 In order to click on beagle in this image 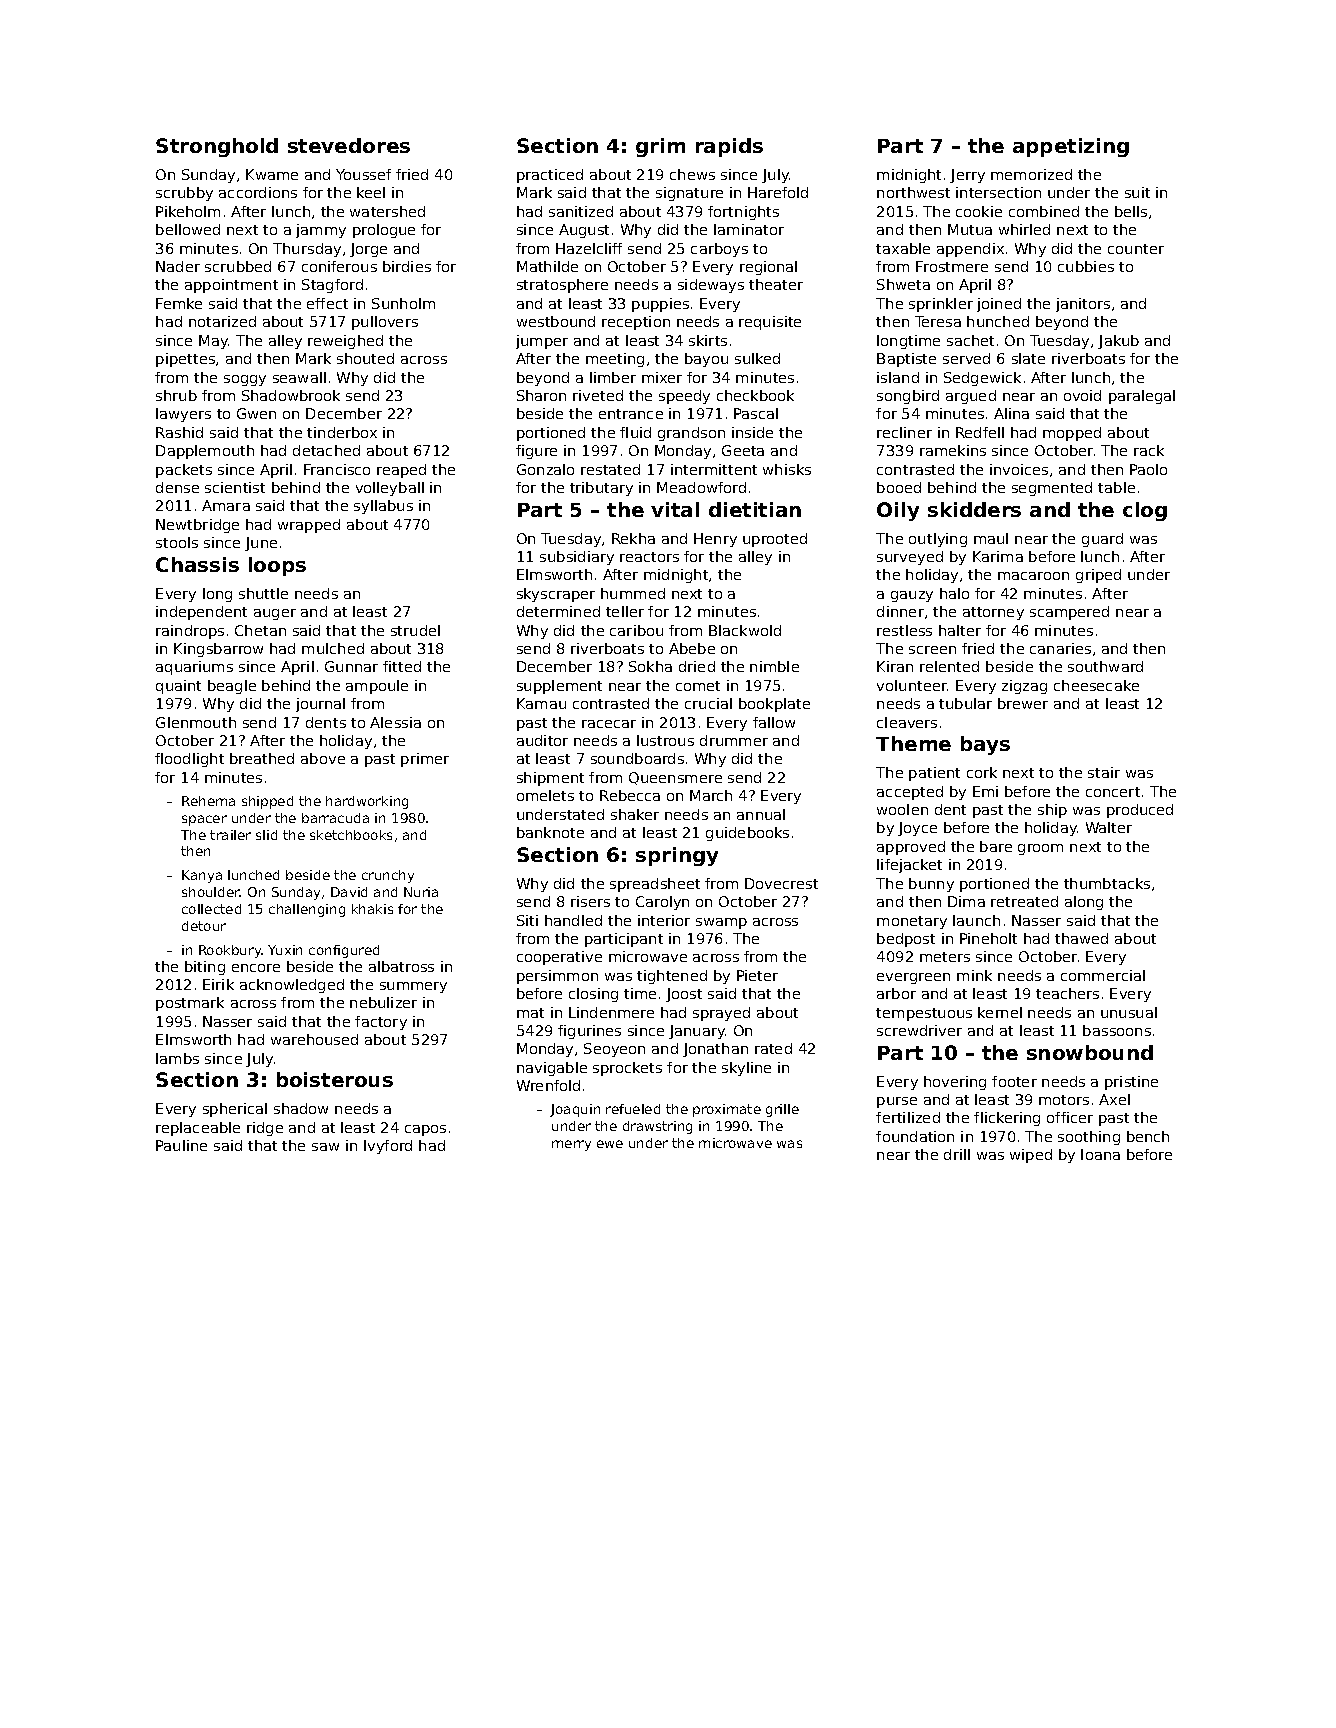, I will do `click(232, 687)`.
